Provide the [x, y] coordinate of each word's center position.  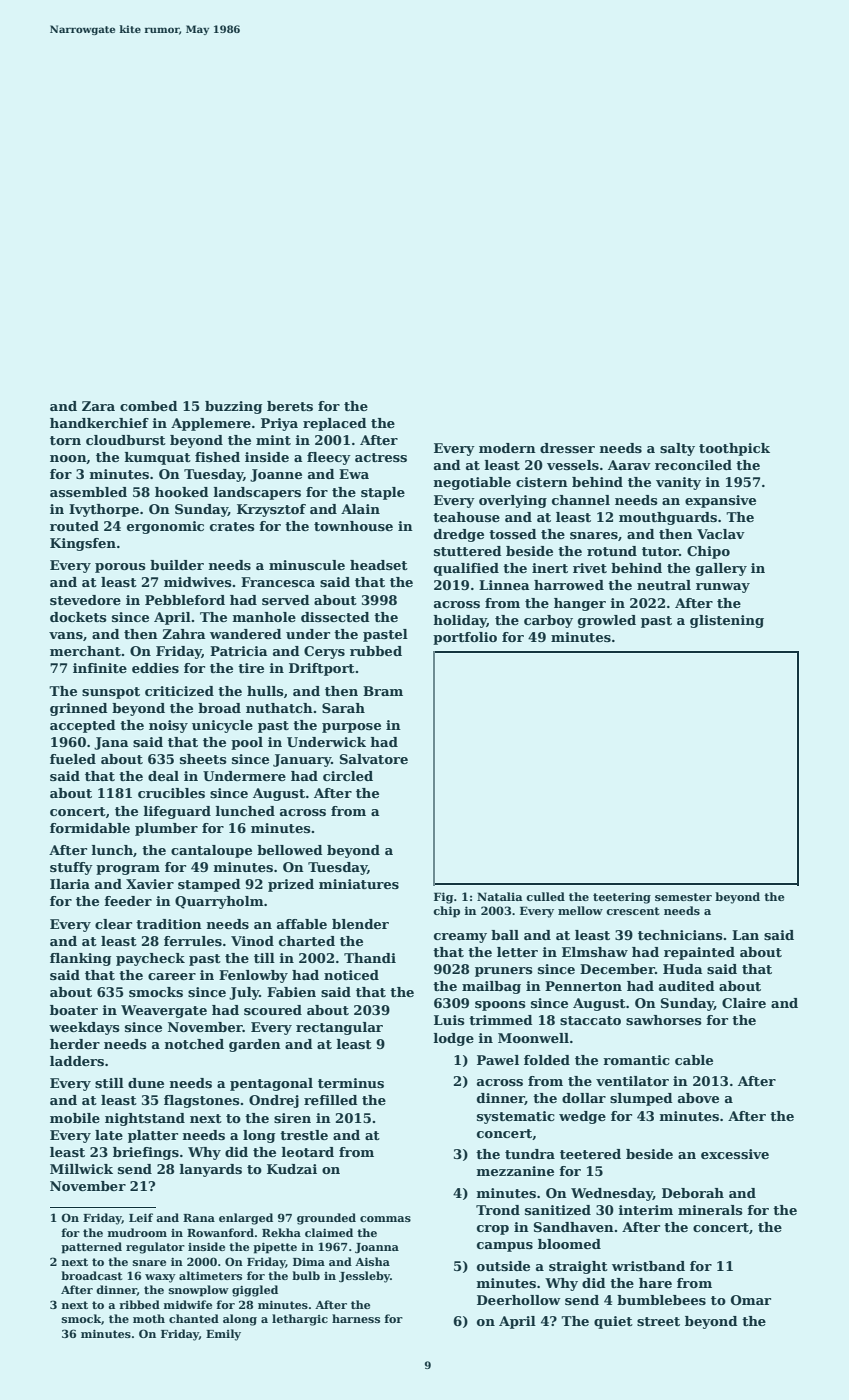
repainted [699, 953]
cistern [542, 482]
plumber [166, 829]
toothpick [734, 449]
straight [578, 1267]
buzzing [234, 407]
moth [149, 1318]
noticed [351, 975]
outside [503, 1266]
